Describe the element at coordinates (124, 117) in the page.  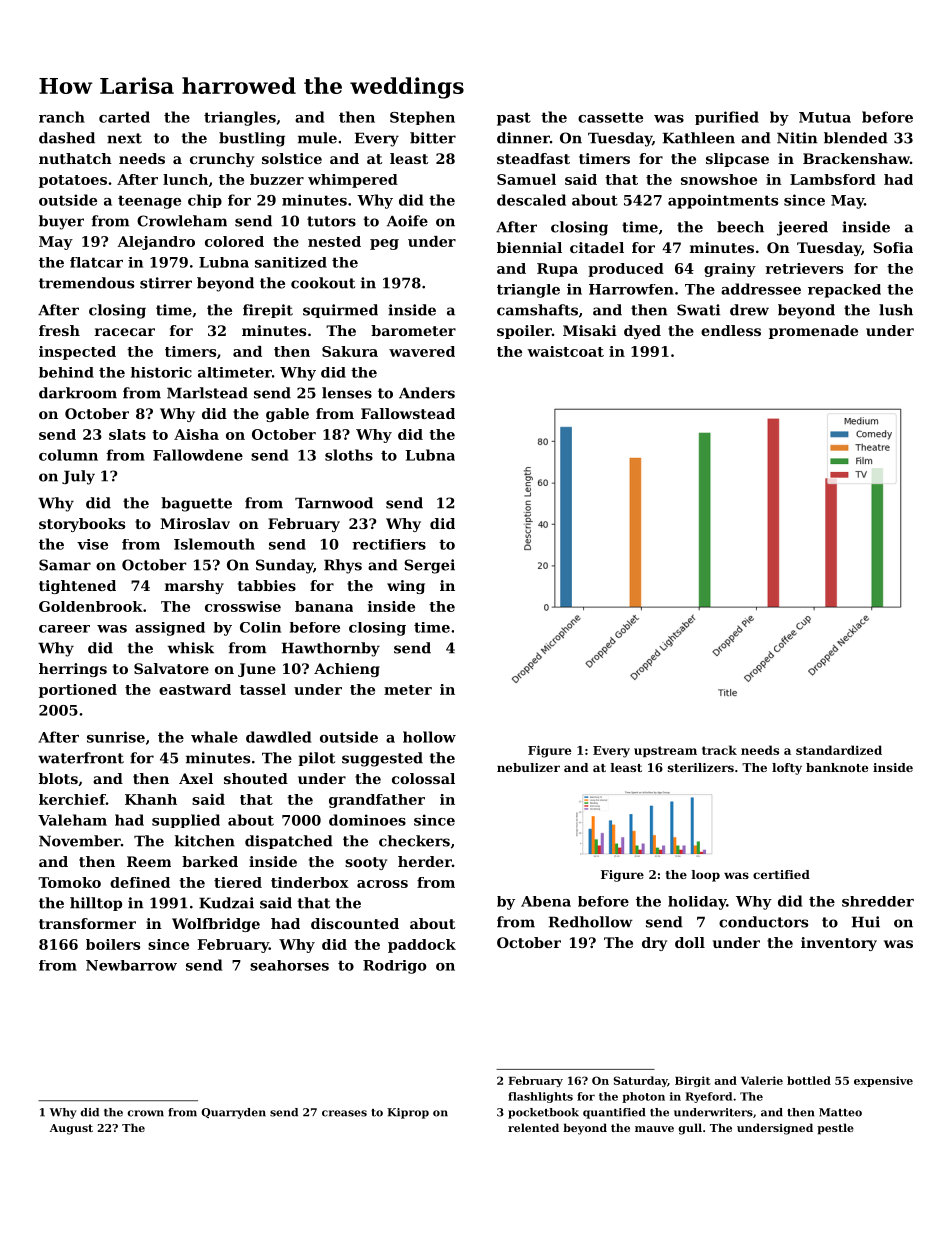
I see `carted` at that location.
